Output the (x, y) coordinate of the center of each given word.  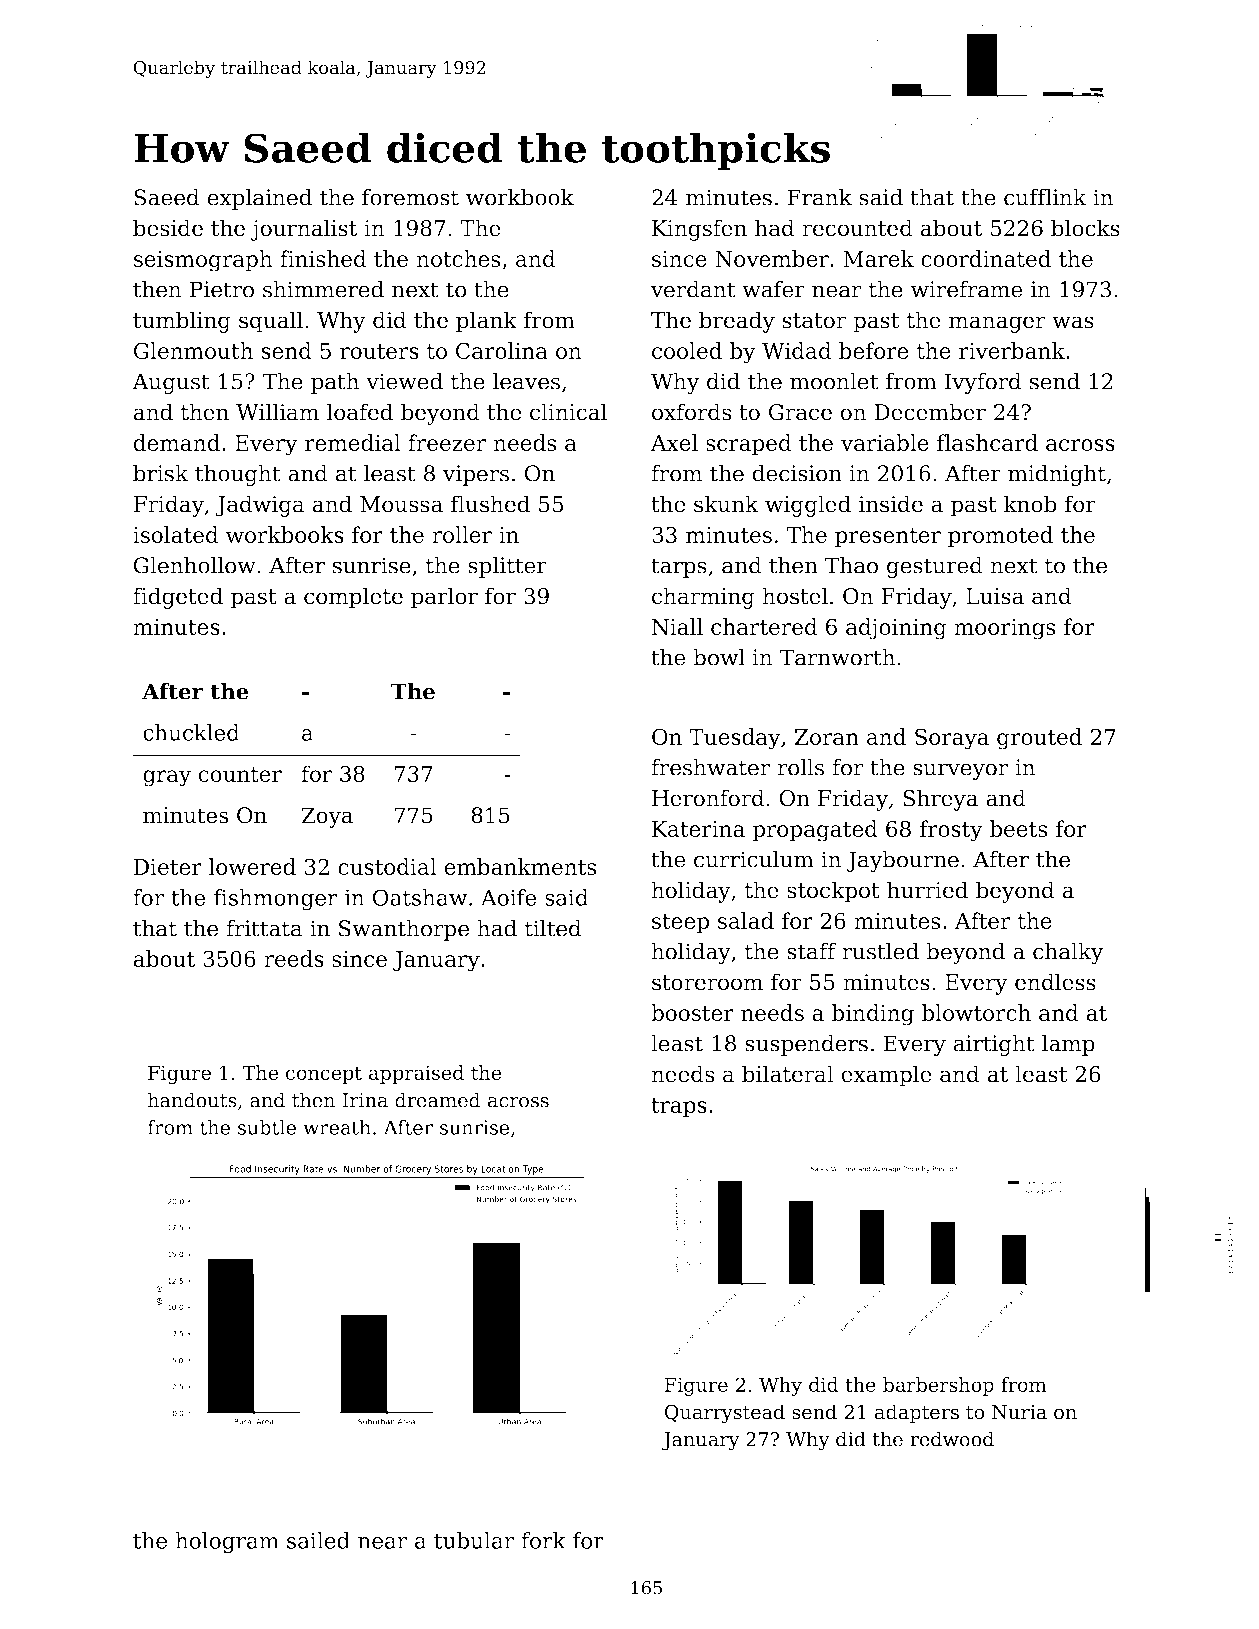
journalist (304, 230)
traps (679, 1108)
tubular (474, 1540)
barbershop (938, 1386)
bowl (719, 657)
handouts (192, 1100)
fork (544, 1540)
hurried (927, 890)
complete (353, 598)
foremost (410, 197)
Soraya (952, 739)
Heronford (708, 798)
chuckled (191, 732)
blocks (1085, 228)
